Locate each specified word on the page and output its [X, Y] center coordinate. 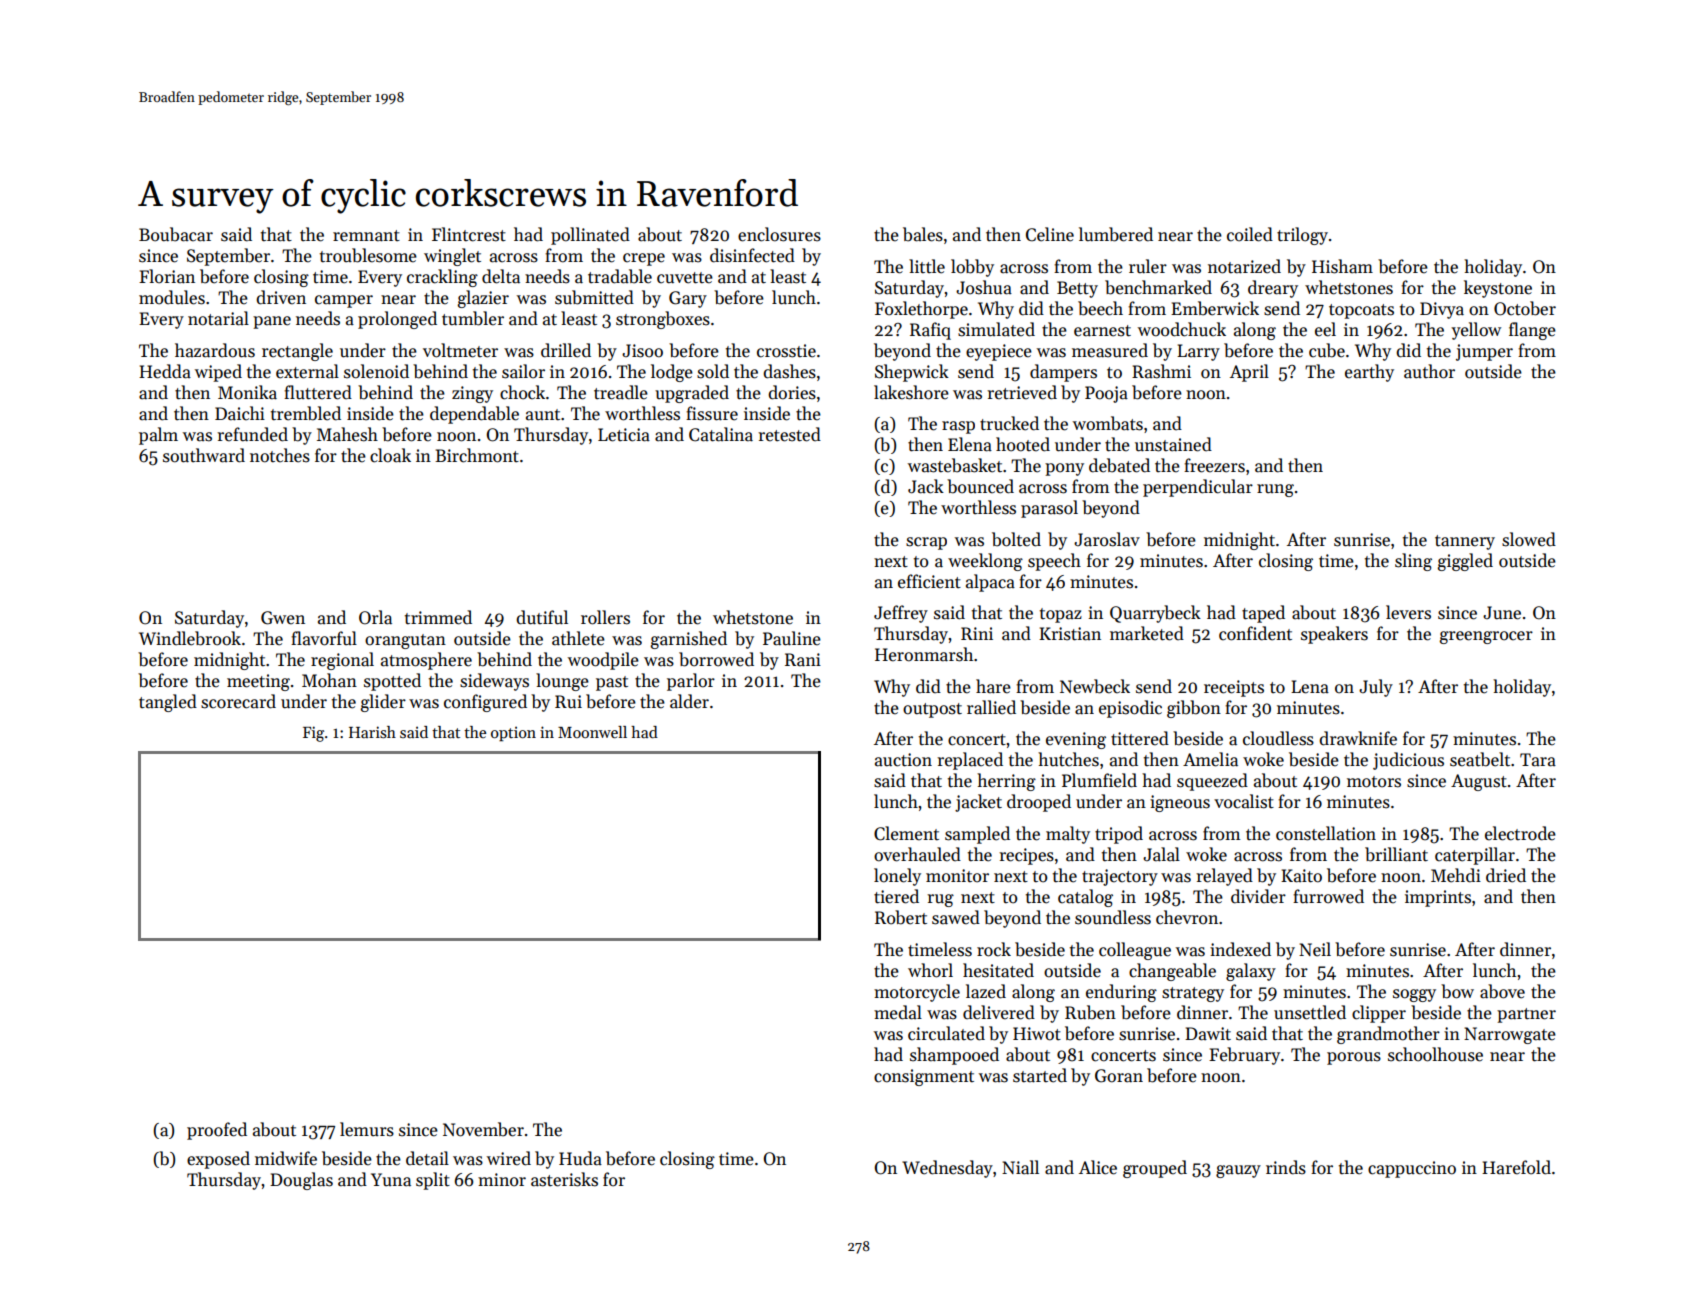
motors [1374, 782]
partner [1526, 1015]
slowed [1529, 539]
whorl [930, 970]
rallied [991, 707]
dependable [474, 415]
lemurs [367, 1129]
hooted [1023, 444]
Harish [372, 732]
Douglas [301, 1181]
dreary [1273, 289]
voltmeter [460, 350]
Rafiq [930, 331]
